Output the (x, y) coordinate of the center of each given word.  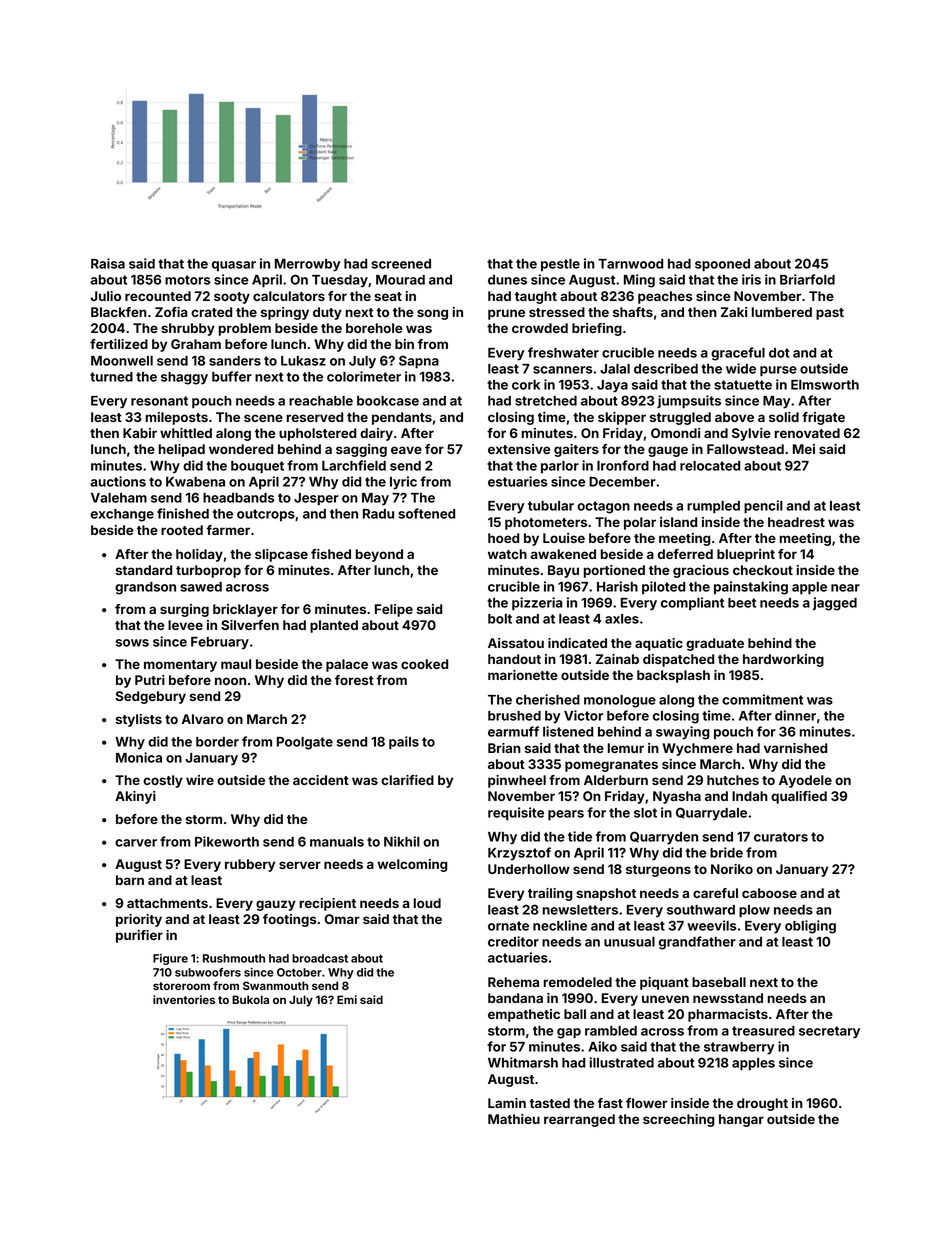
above (734, 417)
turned (111, 377)
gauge (668, 451)
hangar (741, 1120)
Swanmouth (275, 985)
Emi (347, 999)
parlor (560, 467)
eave (406, 450)
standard (144, 570)
